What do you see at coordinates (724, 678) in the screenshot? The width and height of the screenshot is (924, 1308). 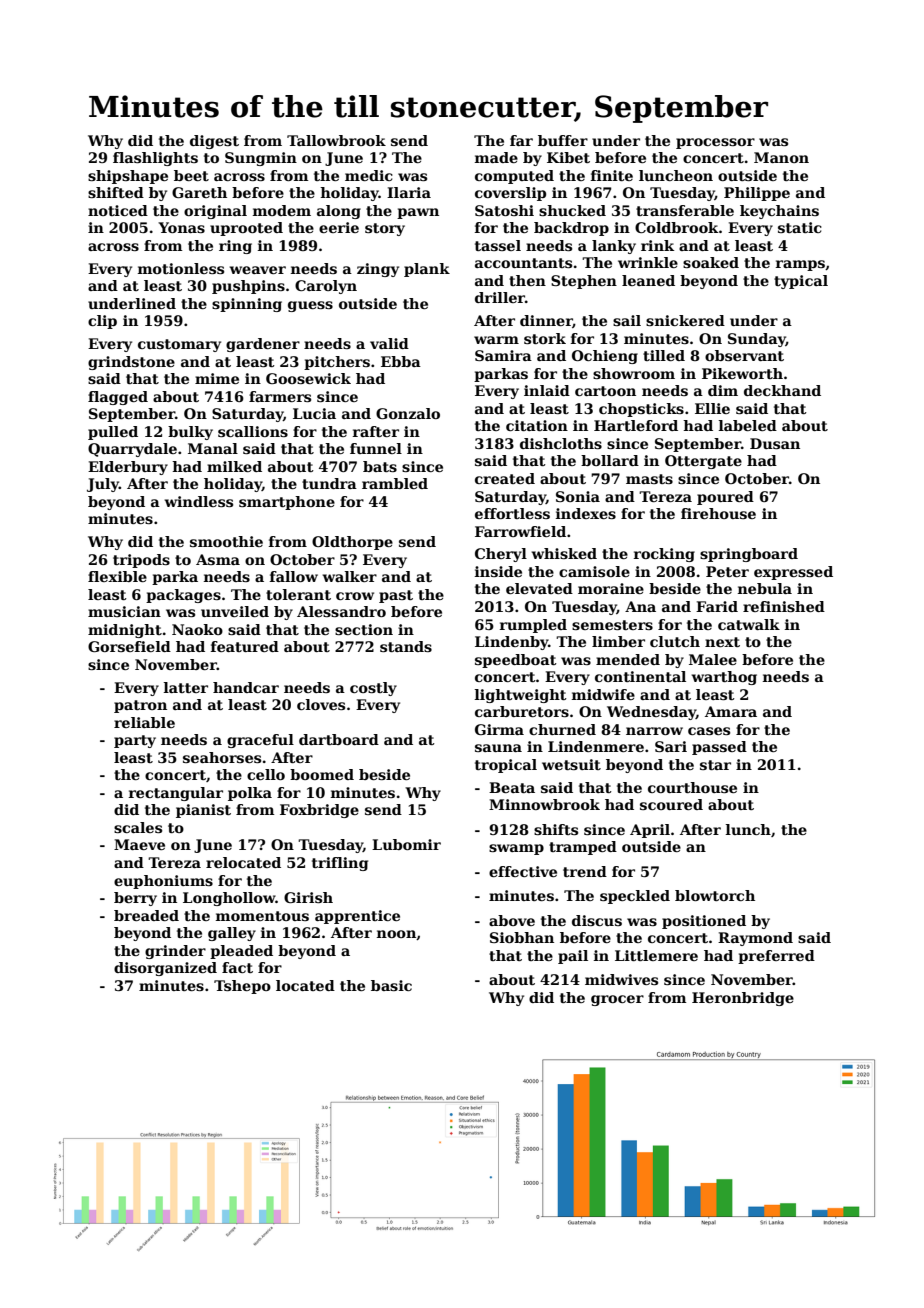 I see `warthog` at bounding box center [724, 678].
